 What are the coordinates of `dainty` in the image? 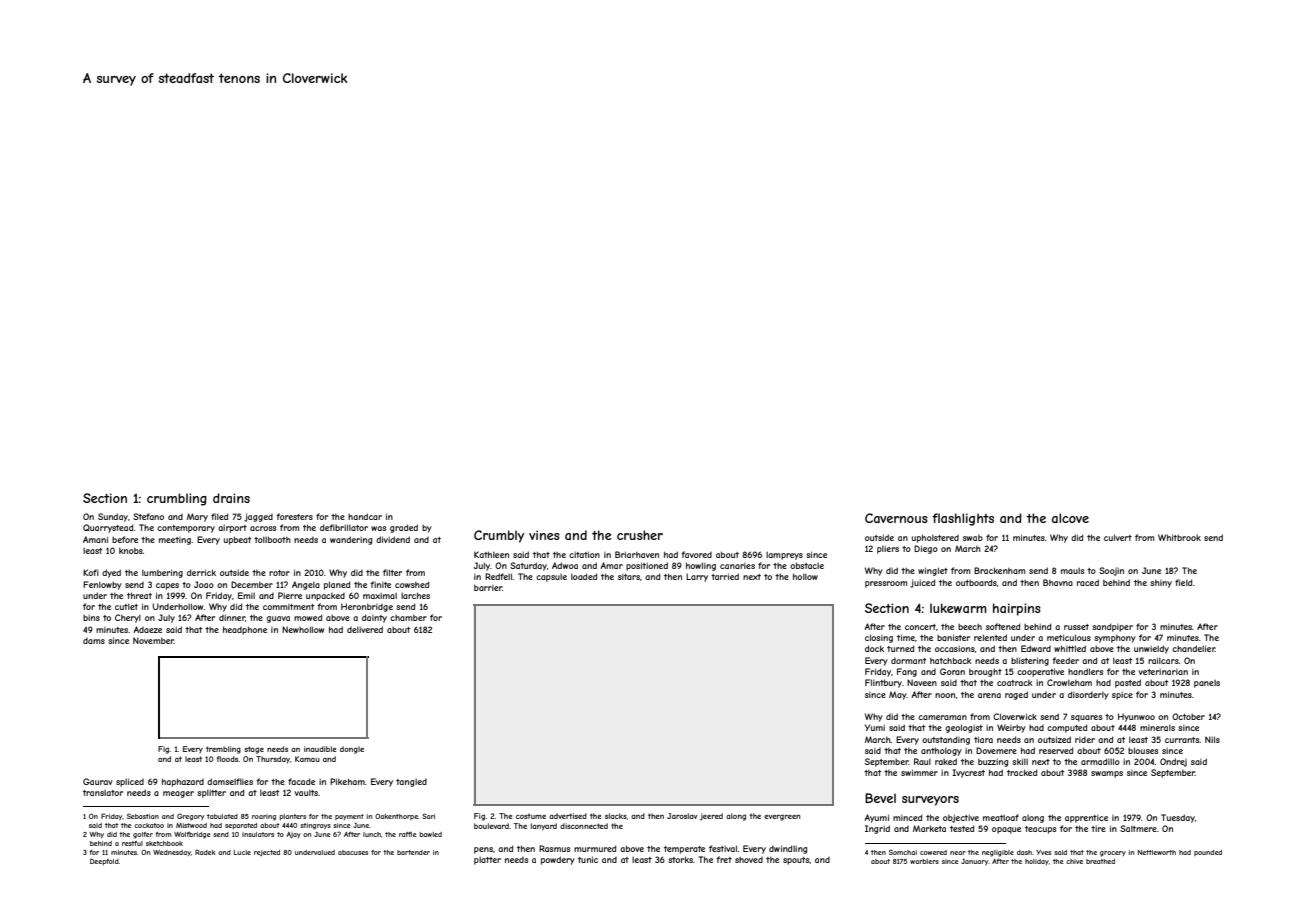 It's located at (374, 618).
